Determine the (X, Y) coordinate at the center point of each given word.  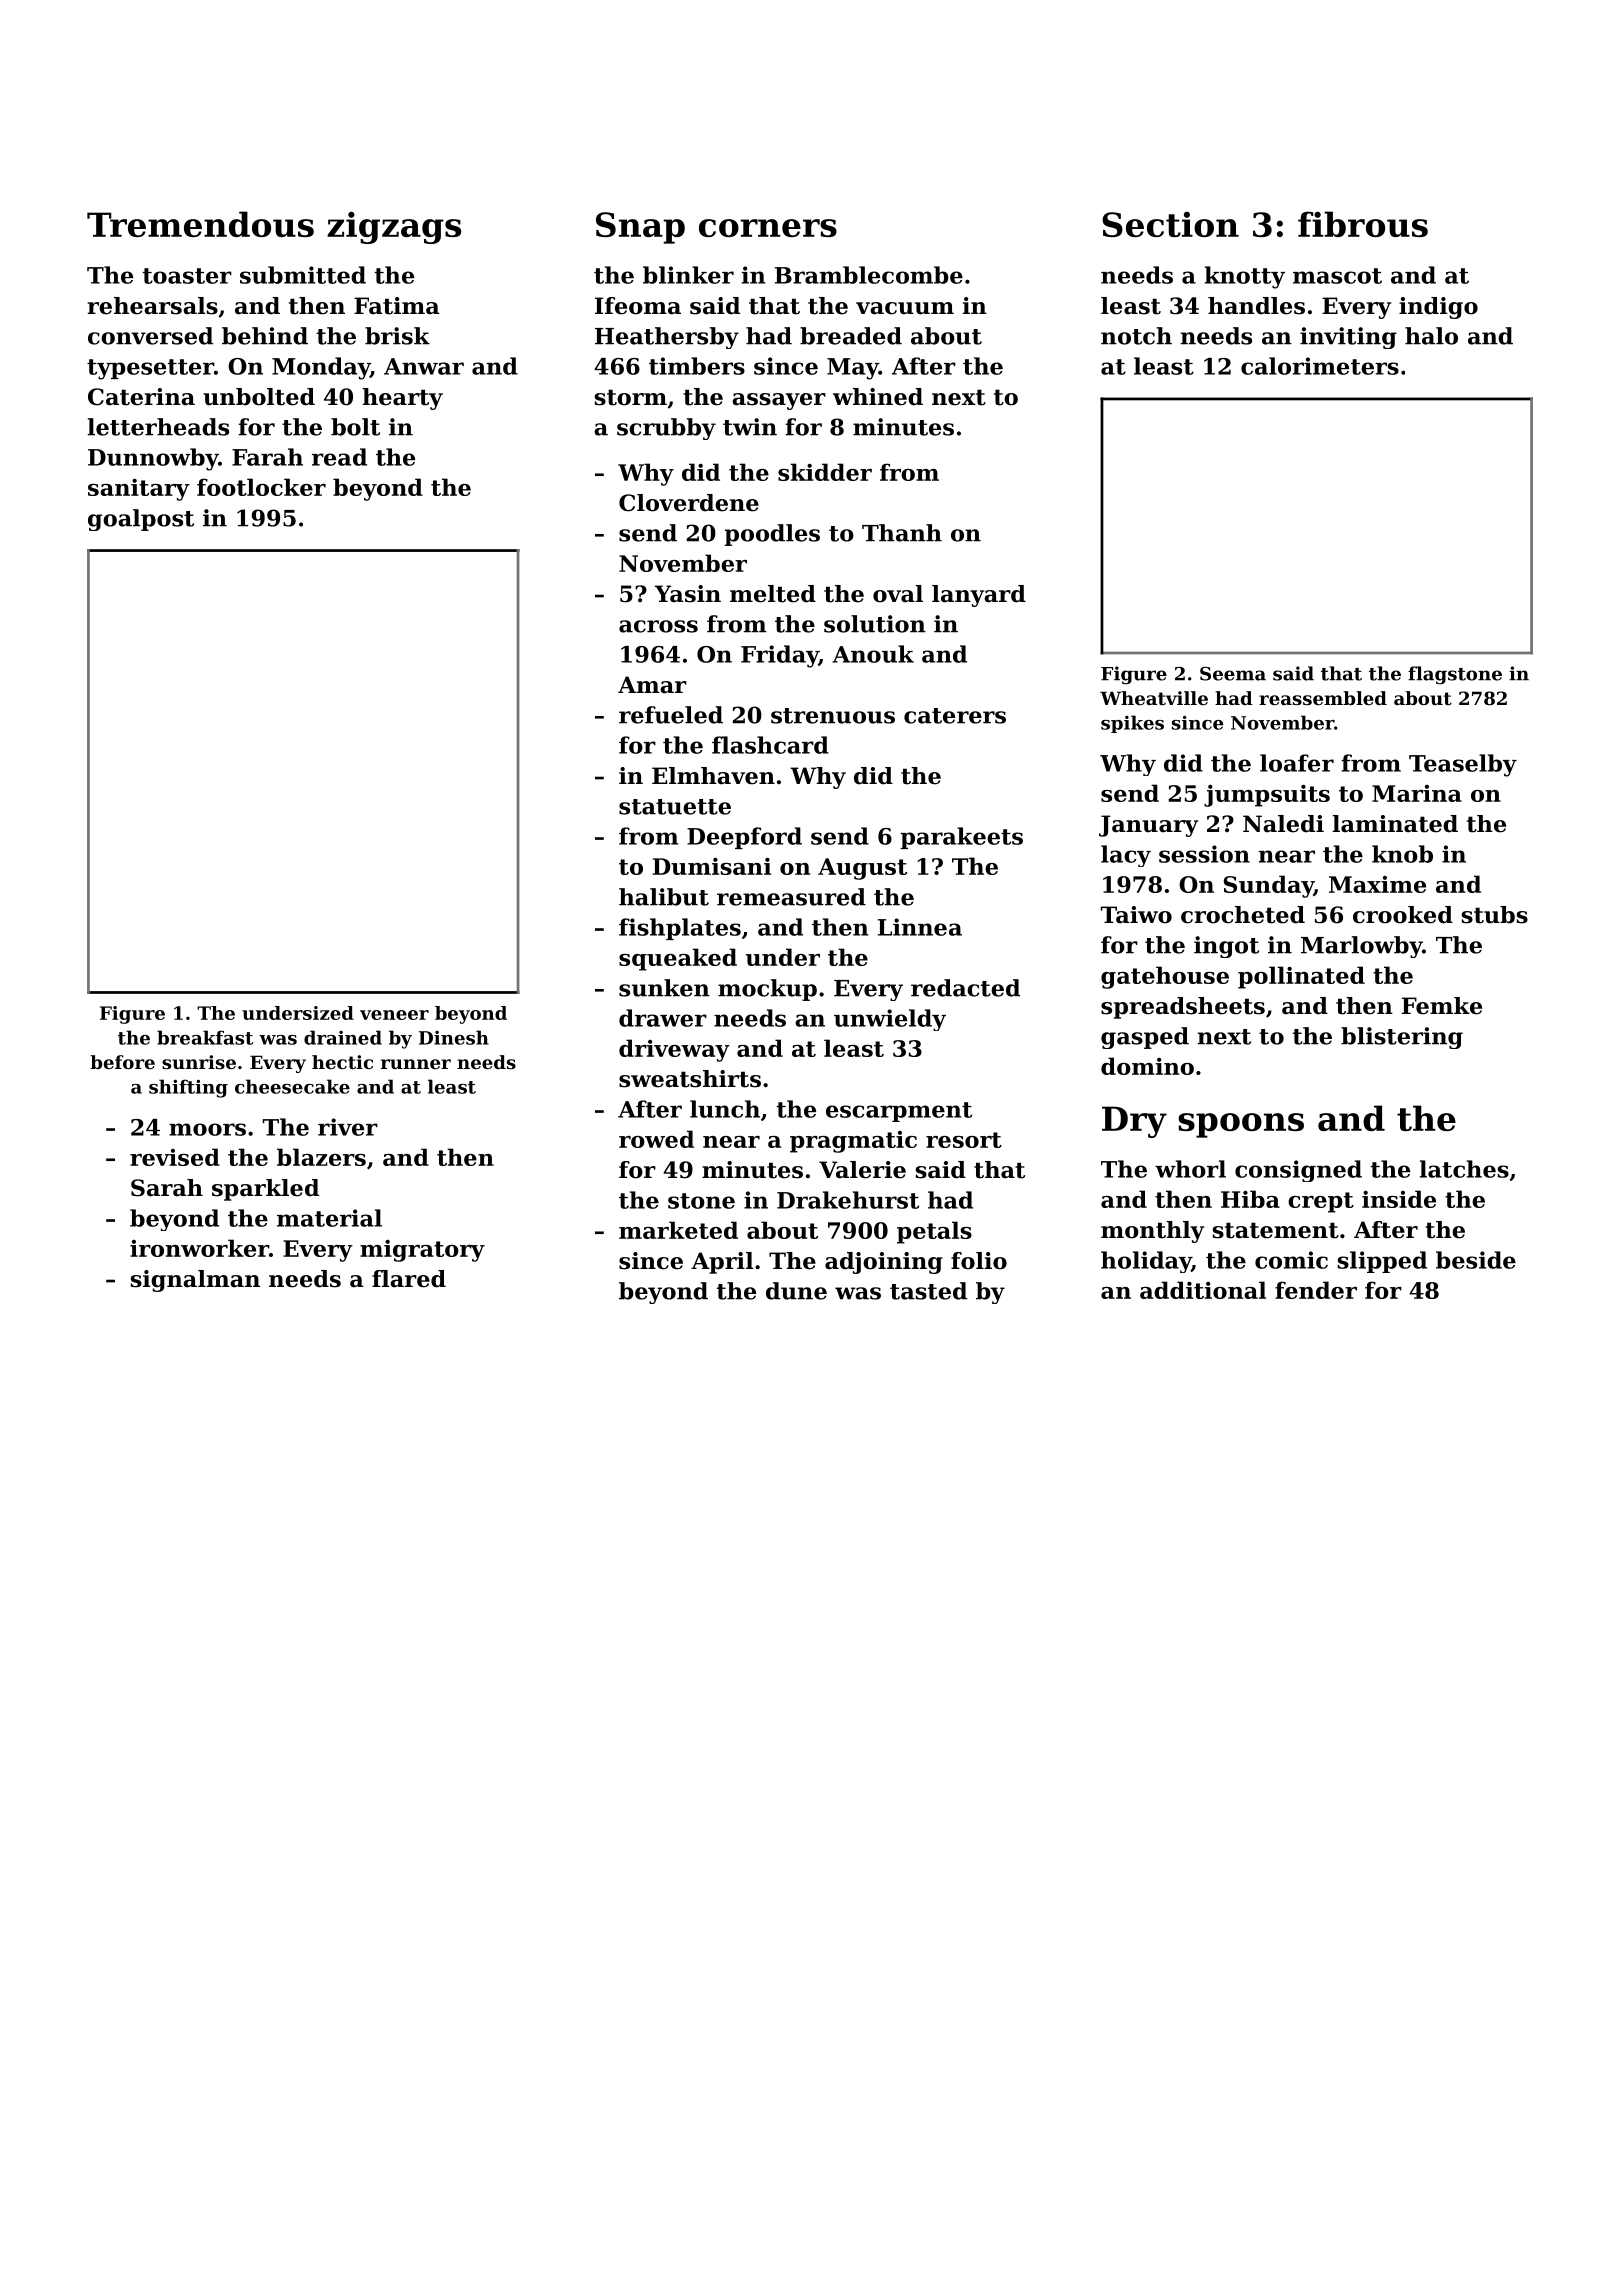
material (329, 1218)
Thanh (902, 533)
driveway (674, 1050)
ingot (1226, 947)
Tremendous (200, 224)
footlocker (261, 487)
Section (1170, 224)
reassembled (1323, 698)
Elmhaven (713, 776)
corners (768, 228)
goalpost (141, 520)
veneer (394, 1015)
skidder (825, 472)
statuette (675, 807)
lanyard (979, 596)
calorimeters (1320, 366)
